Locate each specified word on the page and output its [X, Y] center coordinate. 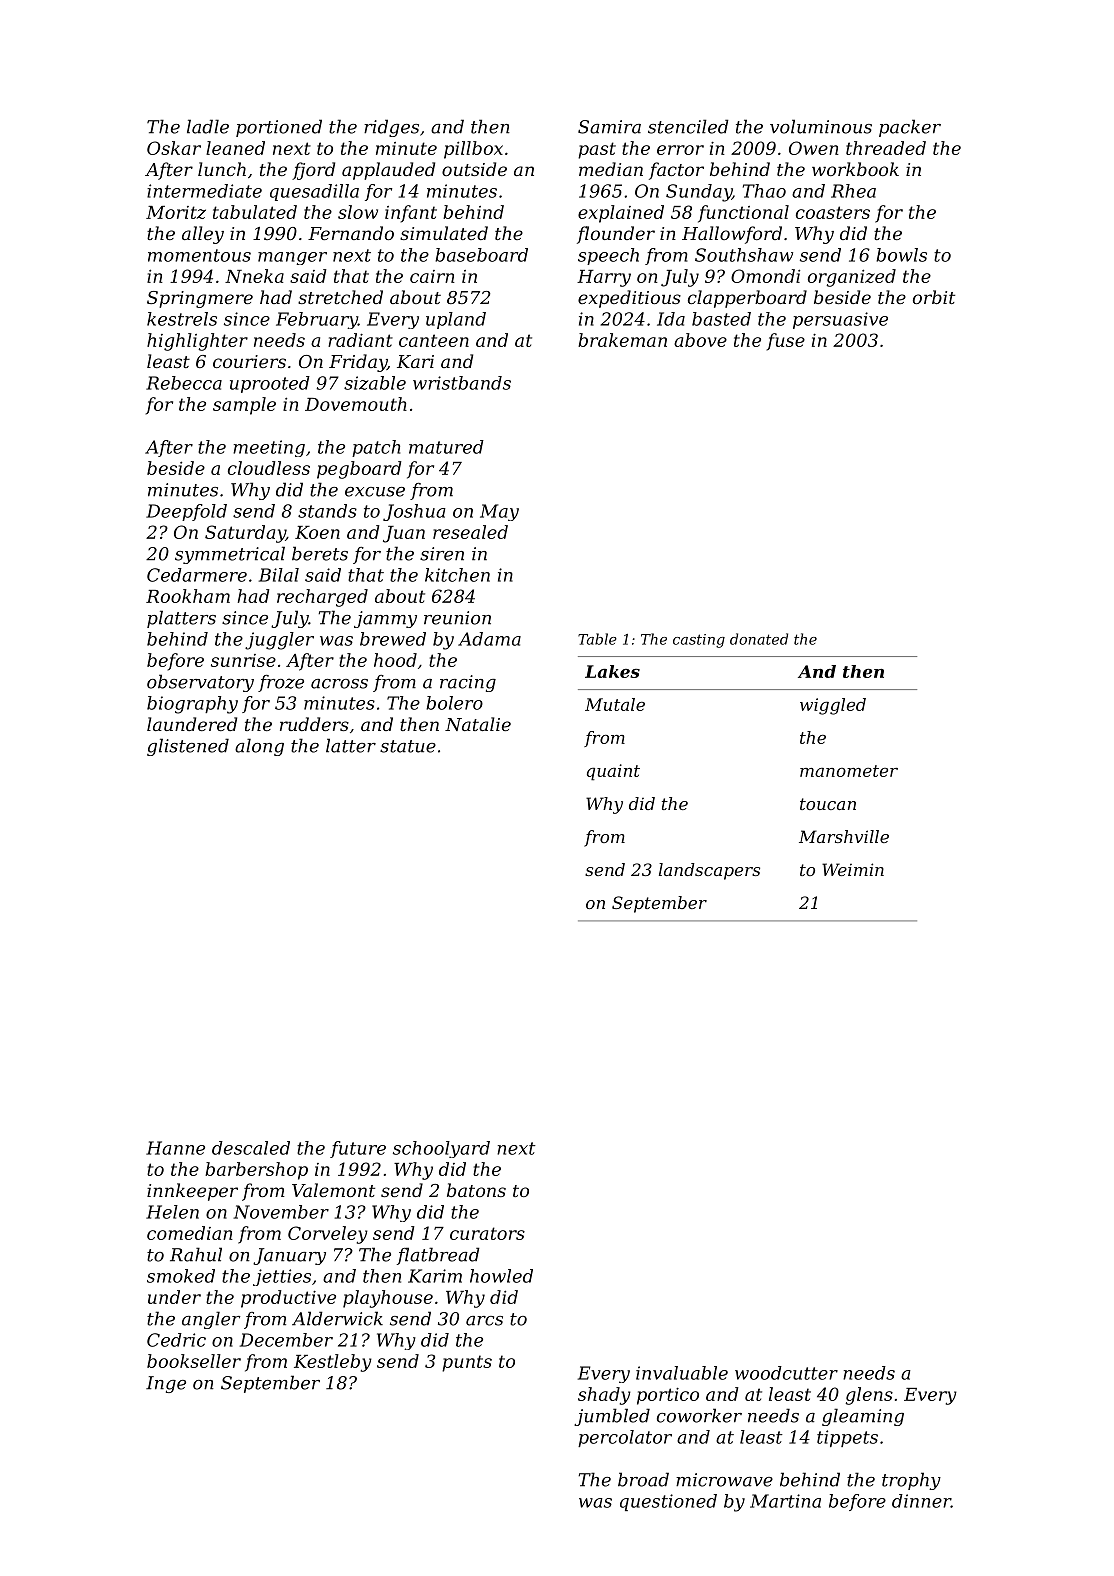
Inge [166, 1384]
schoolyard [441, 1149]
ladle [208, 126]
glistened [188, 747]
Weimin [853, 869]
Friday [358, 363]
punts [467, 1363]
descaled [251, 1148]
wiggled [833, 706]
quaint [613, 772]
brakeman [622, 340]
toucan [828, 804]
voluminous [821, 126]
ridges [391, 128]
